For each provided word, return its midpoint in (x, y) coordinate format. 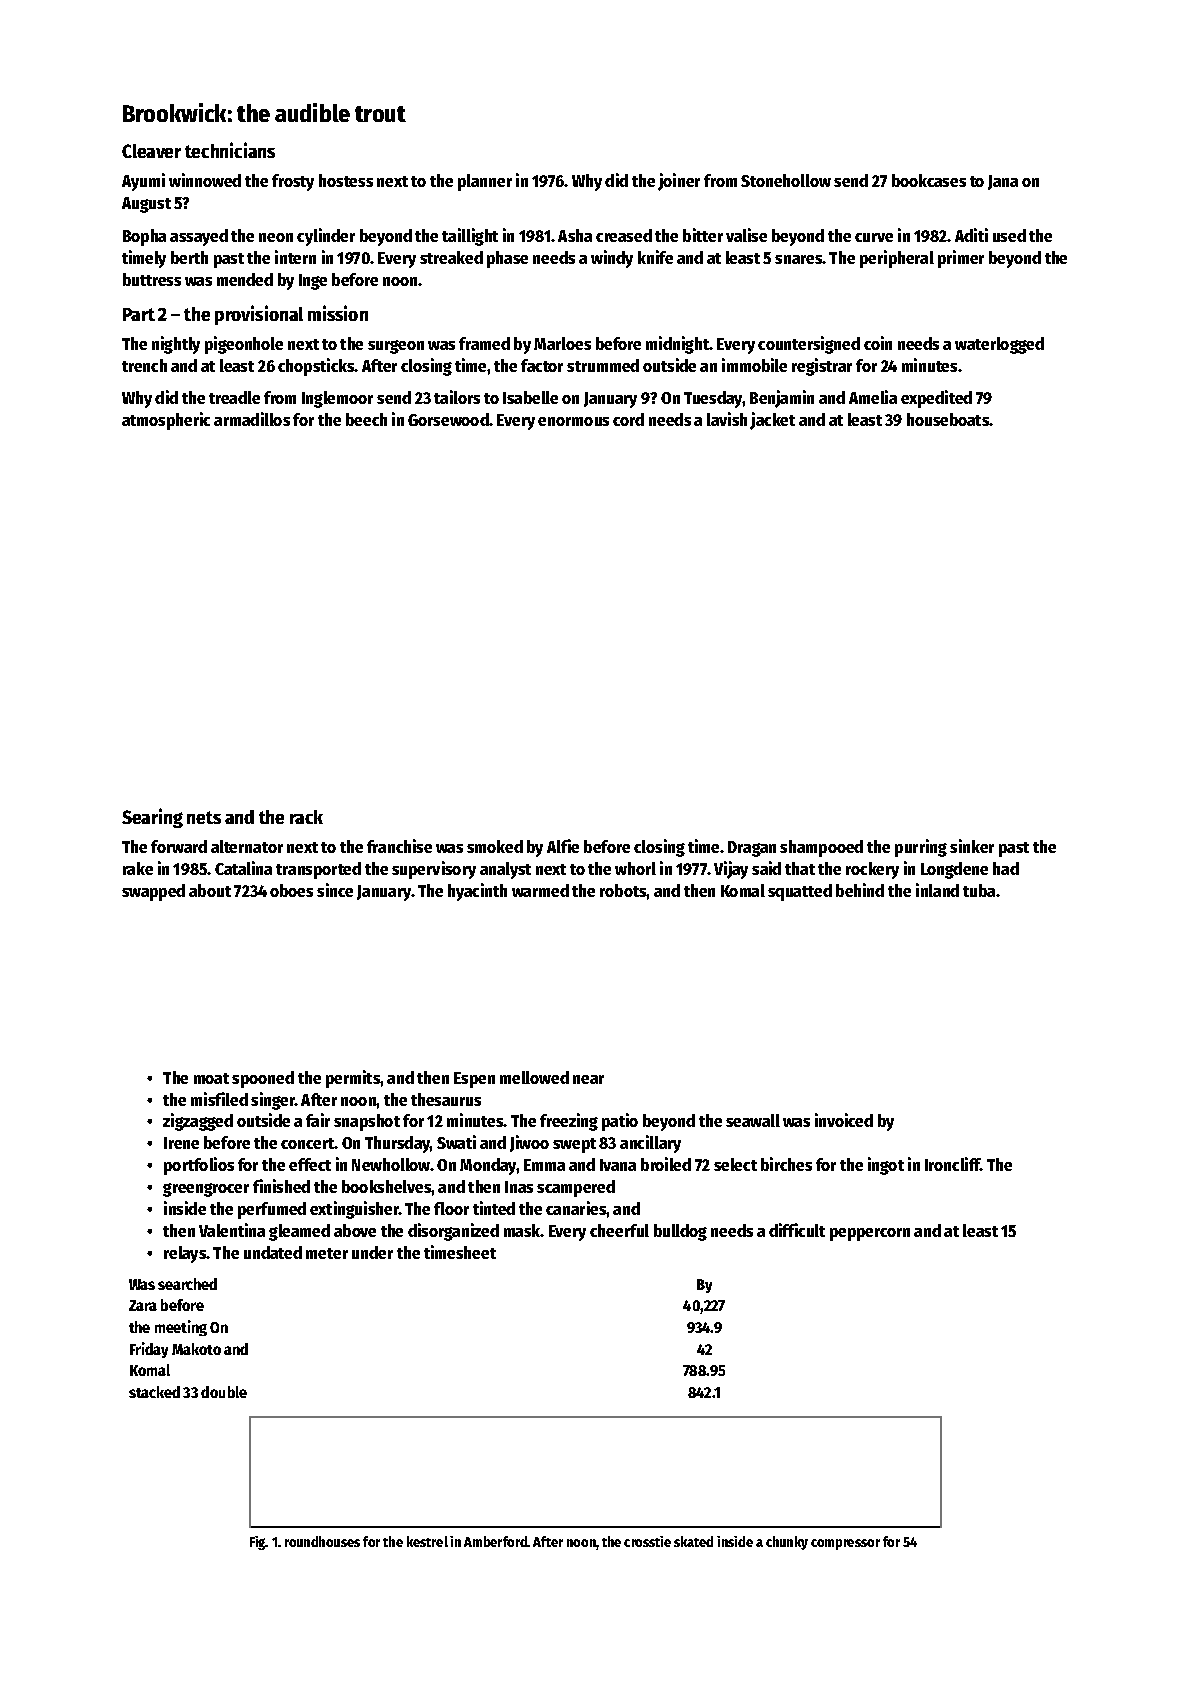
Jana (1003, 182)
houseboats (948, 419)
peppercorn (870, 1234)
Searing (152, 818)
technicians (230, 150)
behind (860, 890)
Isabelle (530, 397)
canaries (576, 1208)
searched (187, 1284)
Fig (258, 1543)
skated (693, 1541)
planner (485, 182)
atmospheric (166, 421)
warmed (540, 890)
